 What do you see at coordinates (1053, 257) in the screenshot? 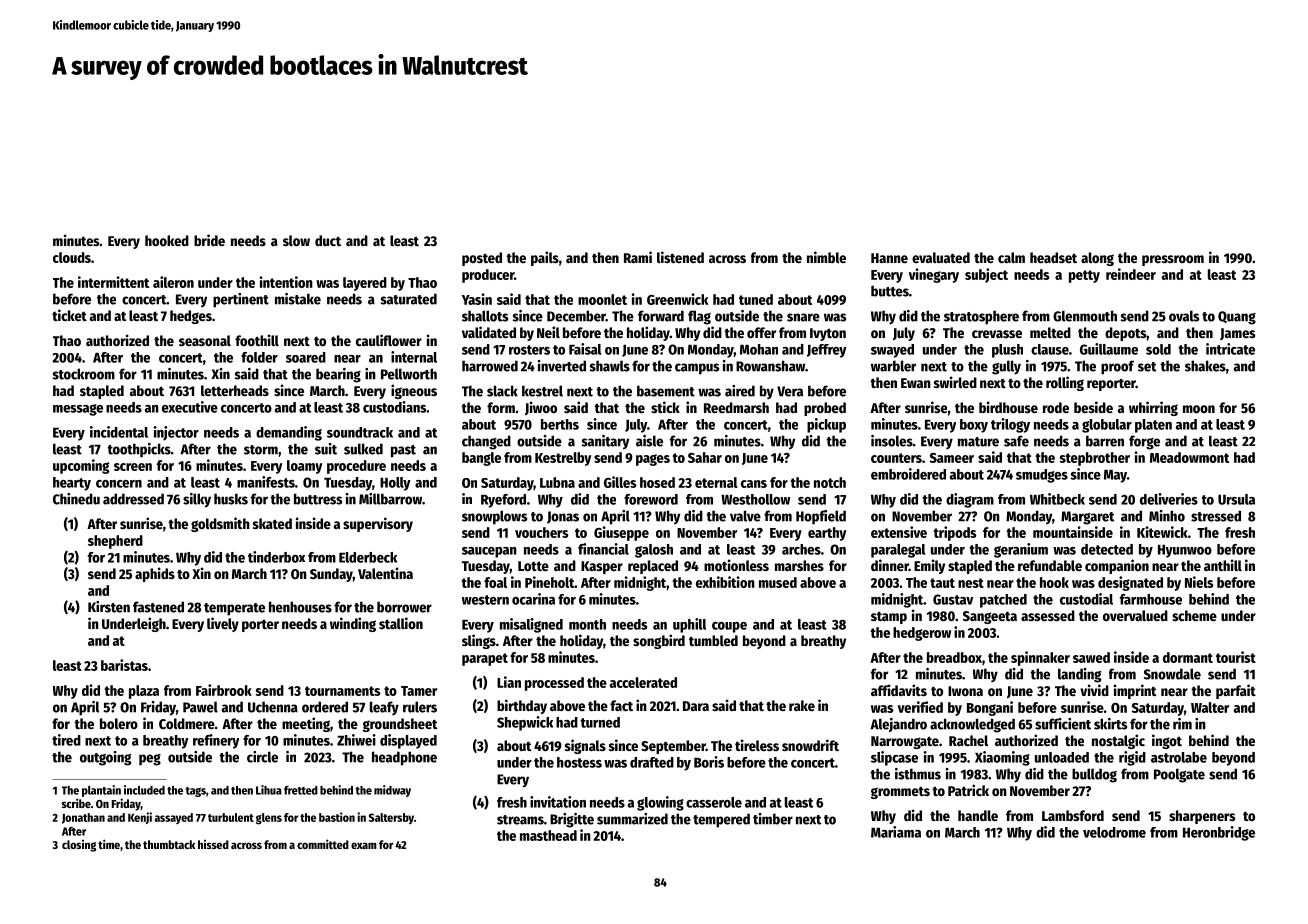
I see `headset` at bounding box center [1053, 257].
